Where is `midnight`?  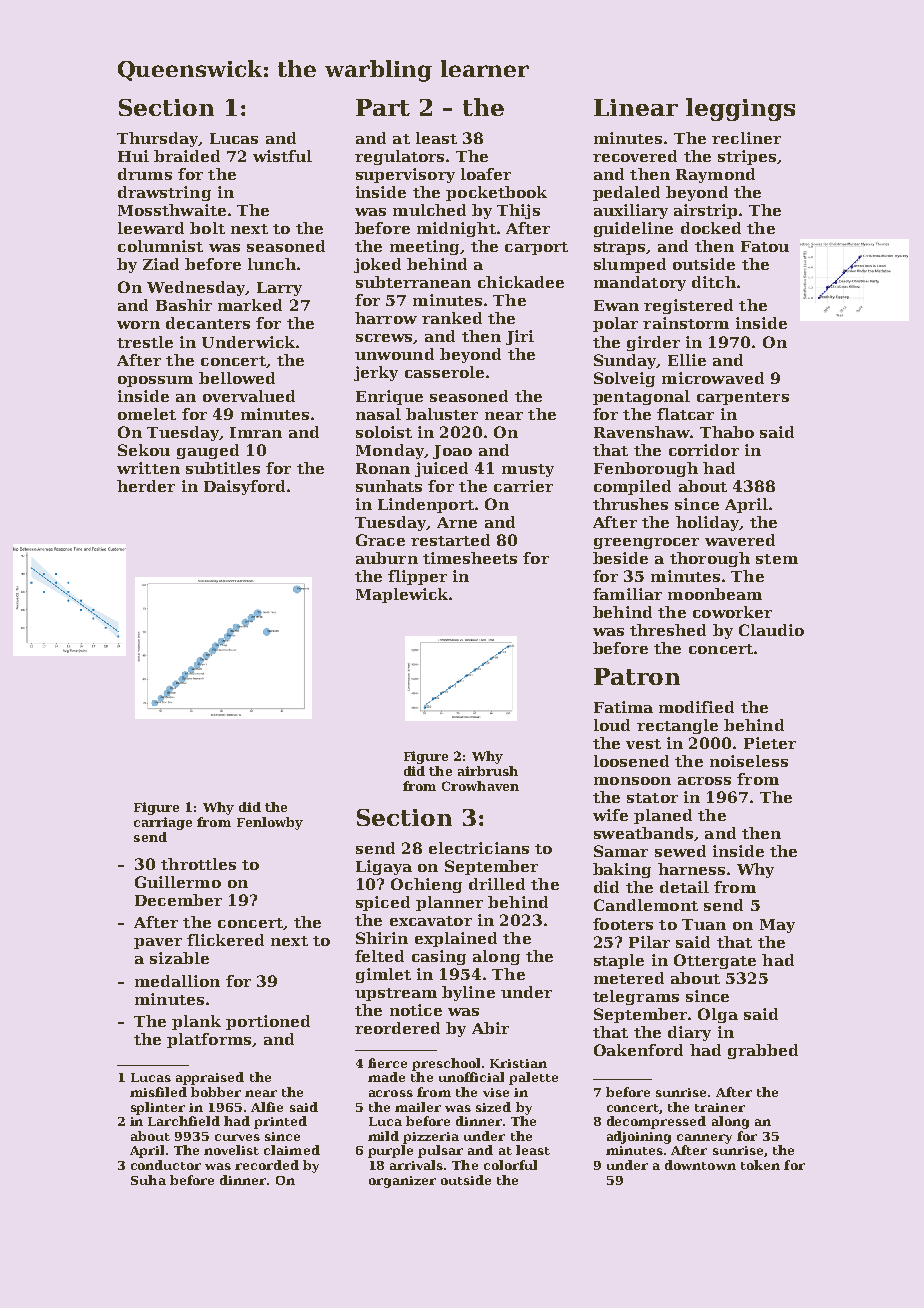
midnight is located at coordinates (456, 229).
